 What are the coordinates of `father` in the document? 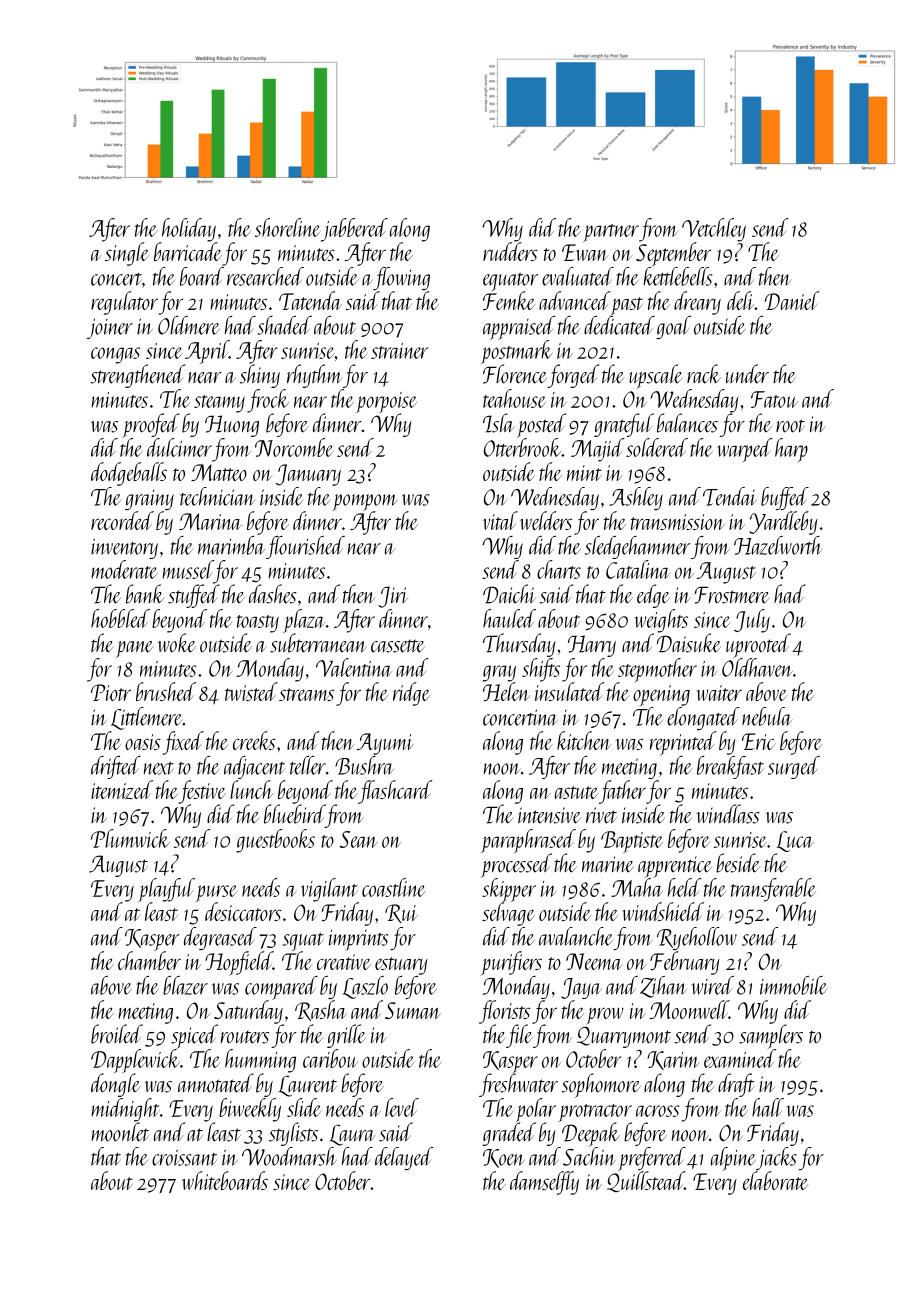 It's located at (622, 792).
